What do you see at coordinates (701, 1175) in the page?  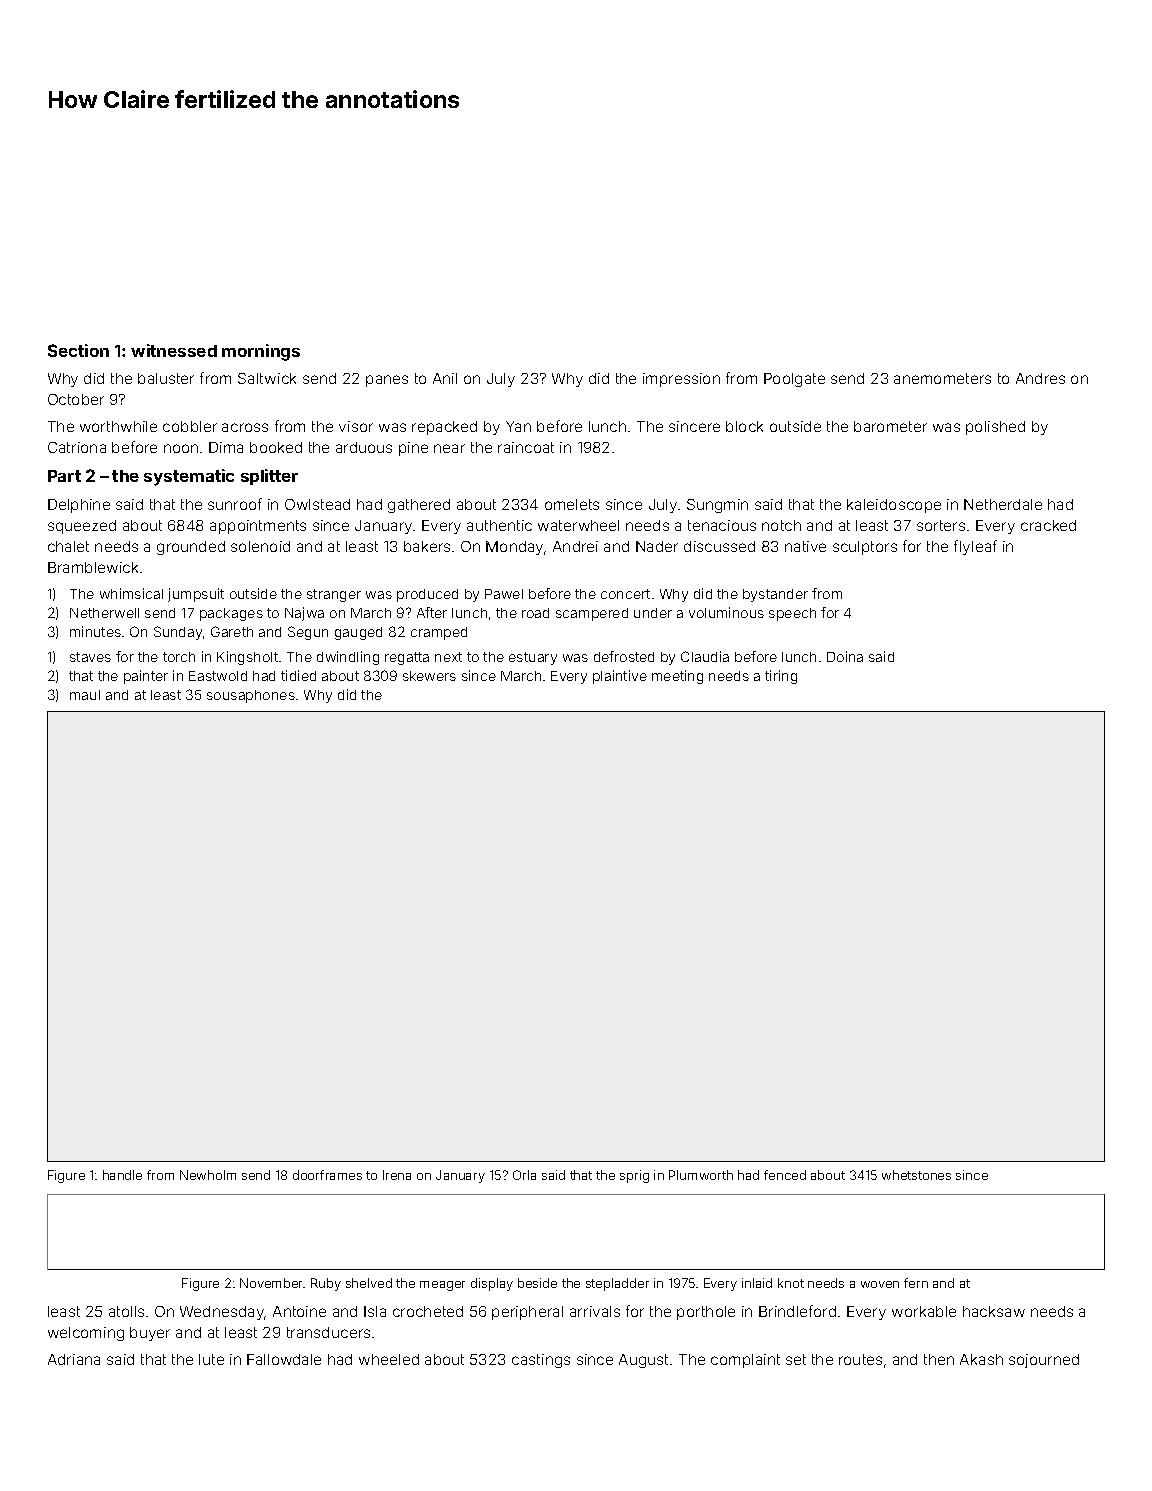 I see `Plumworth` at bounding box center [701, 1175].
